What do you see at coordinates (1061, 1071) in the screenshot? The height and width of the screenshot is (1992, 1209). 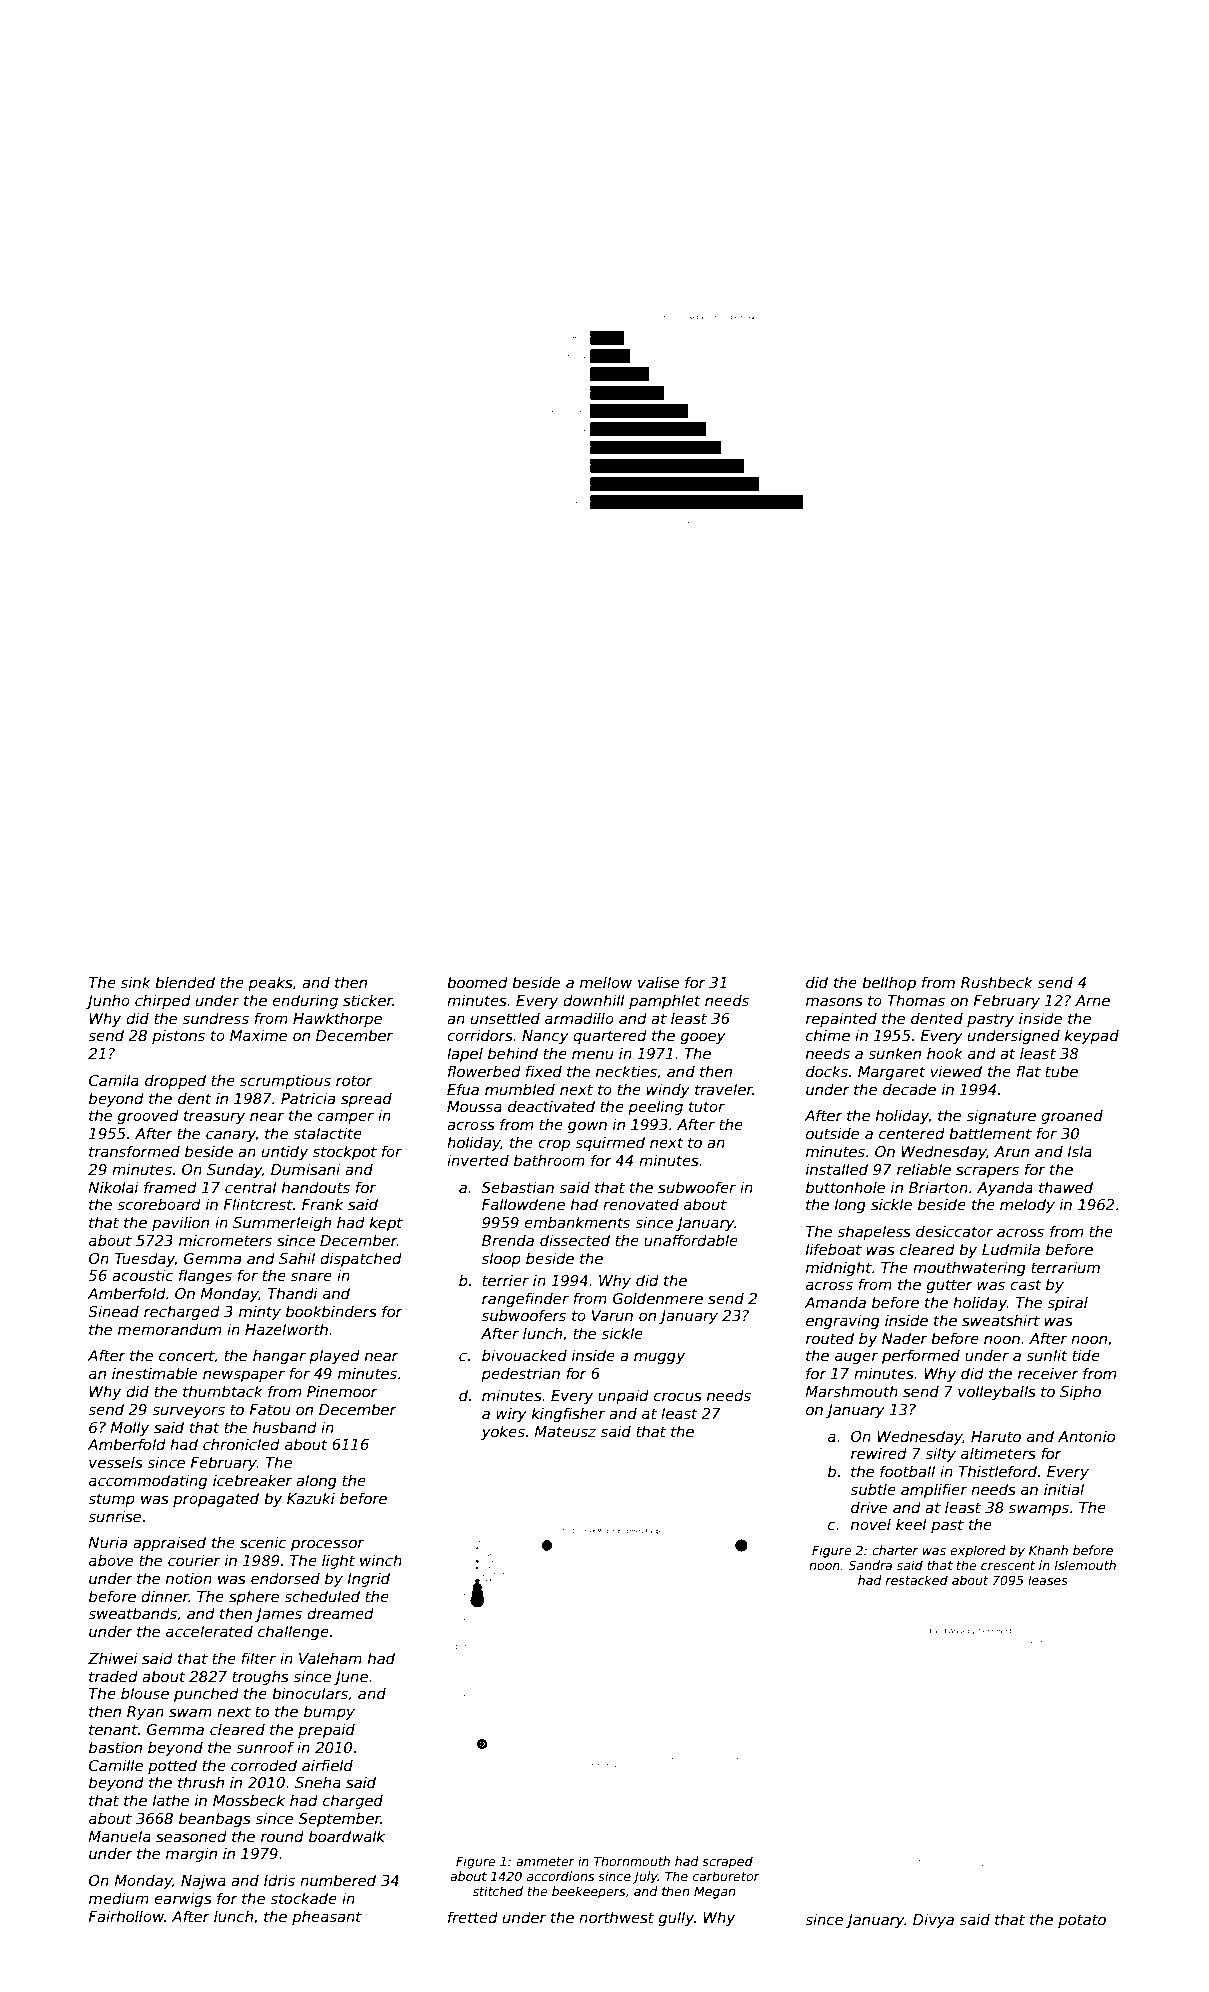 I see `tube` at bounding box center [1061, 1071].
